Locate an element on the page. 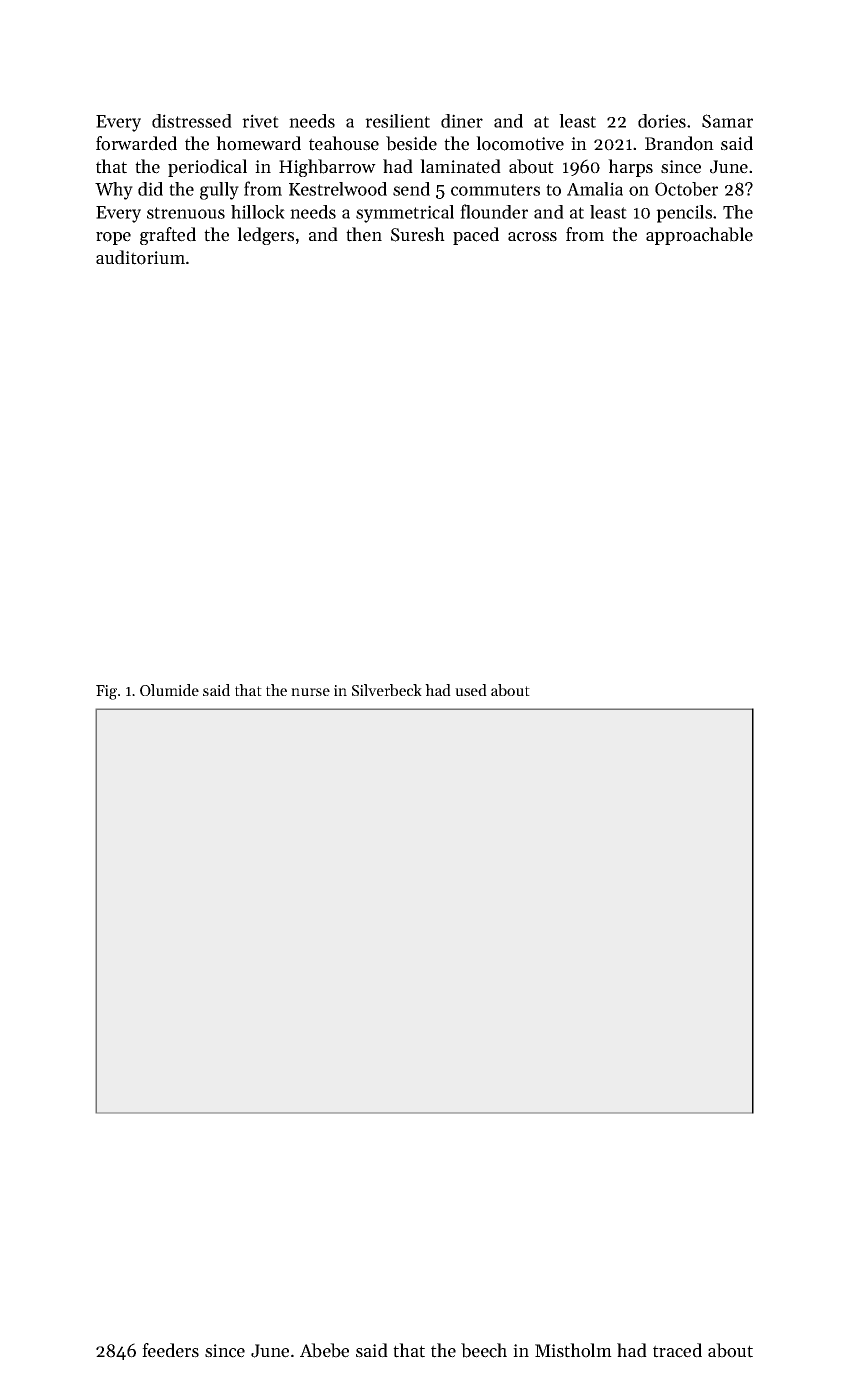 The height and width of the document is (1400, 849). approachable is located at coordinates (699, 236).
